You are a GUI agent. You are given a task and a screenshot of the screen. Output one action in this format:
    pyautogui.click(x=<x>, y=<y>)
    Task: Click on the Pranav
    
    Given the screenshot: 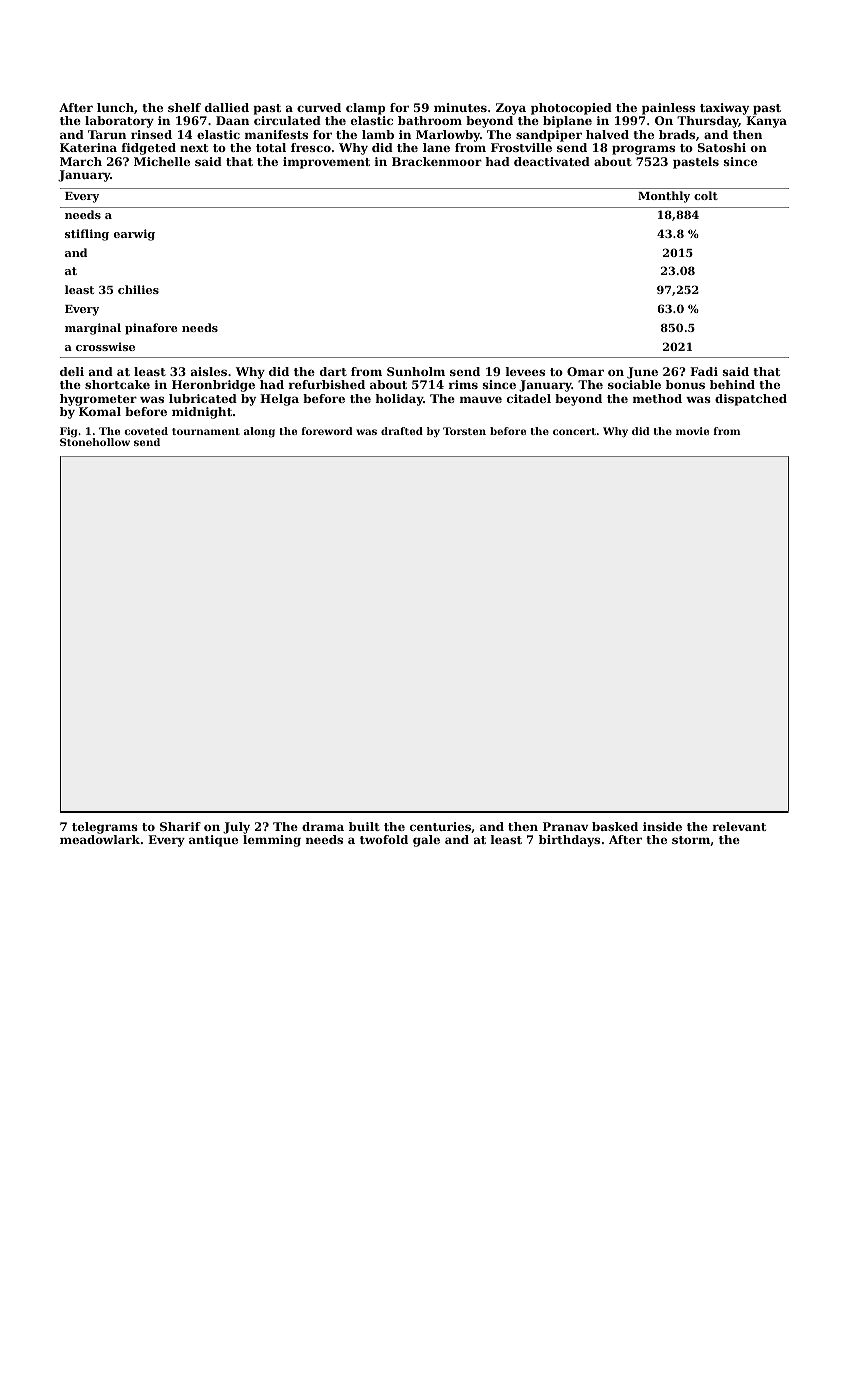 What is the action you would take?
    pyautogui.click(x=565, y=826)
